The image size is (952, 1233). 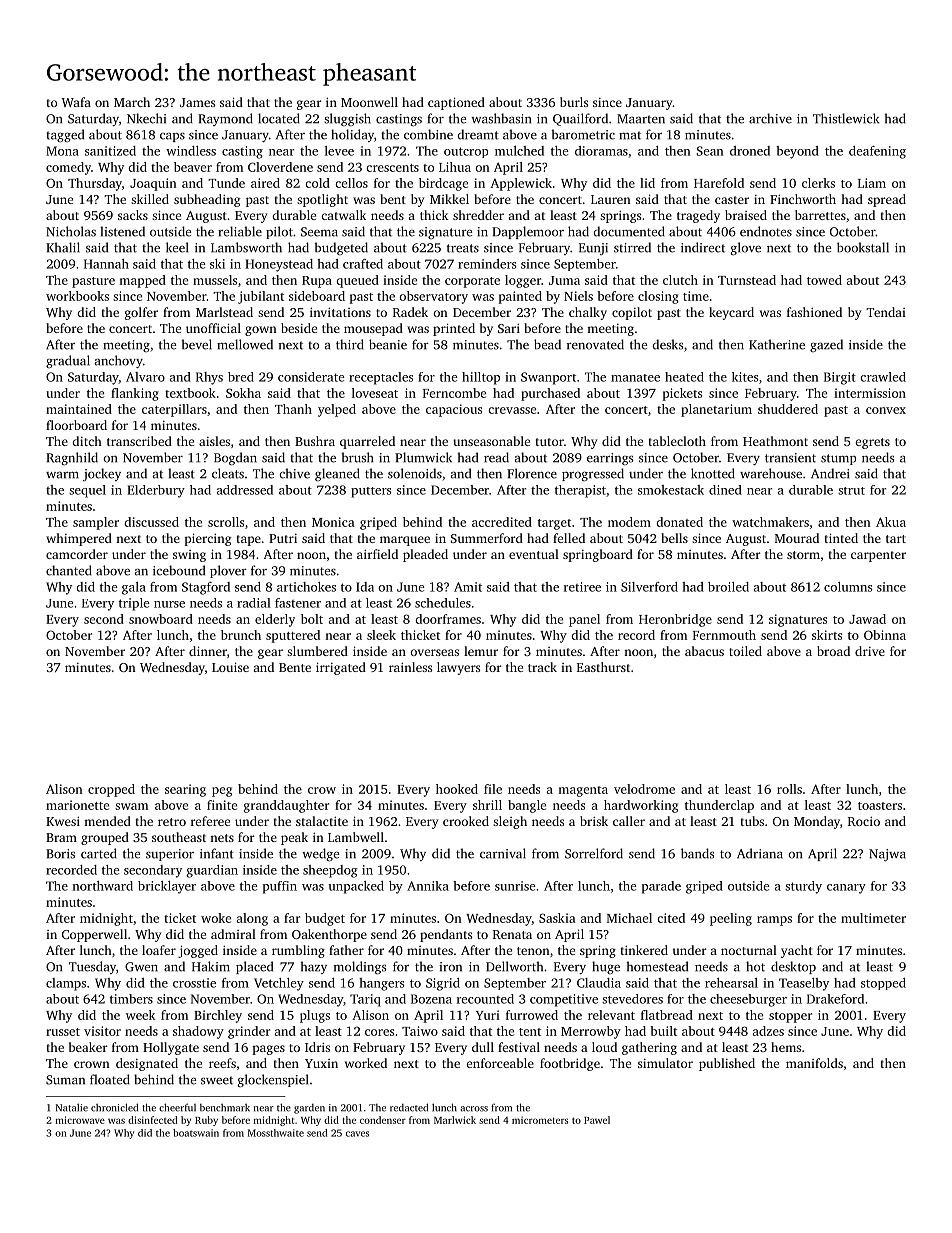 I want to click on felled, so click(x=569, y=538).
